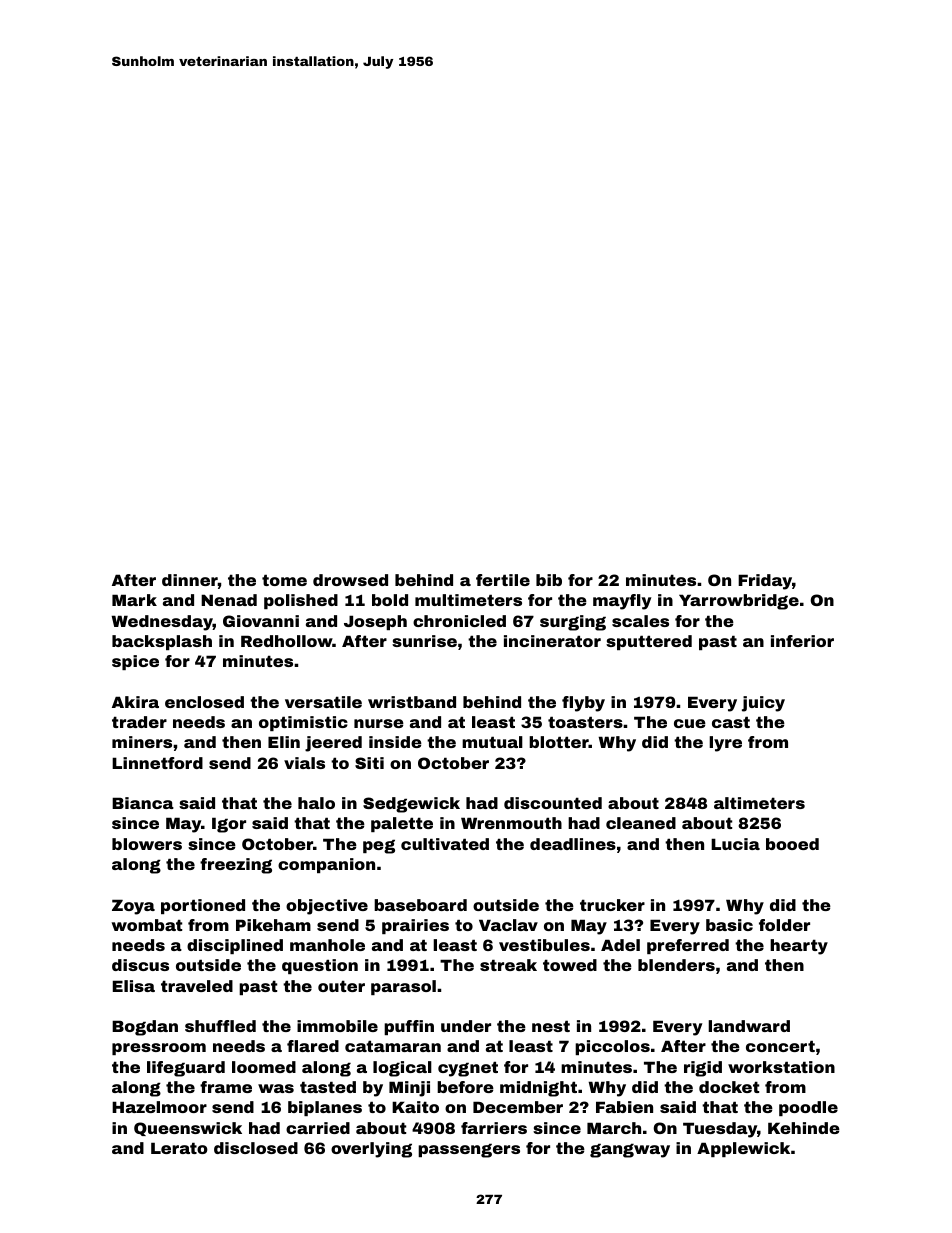 This document has width=952, height=1233. I want to click on disciplined, so click(235, 946).
